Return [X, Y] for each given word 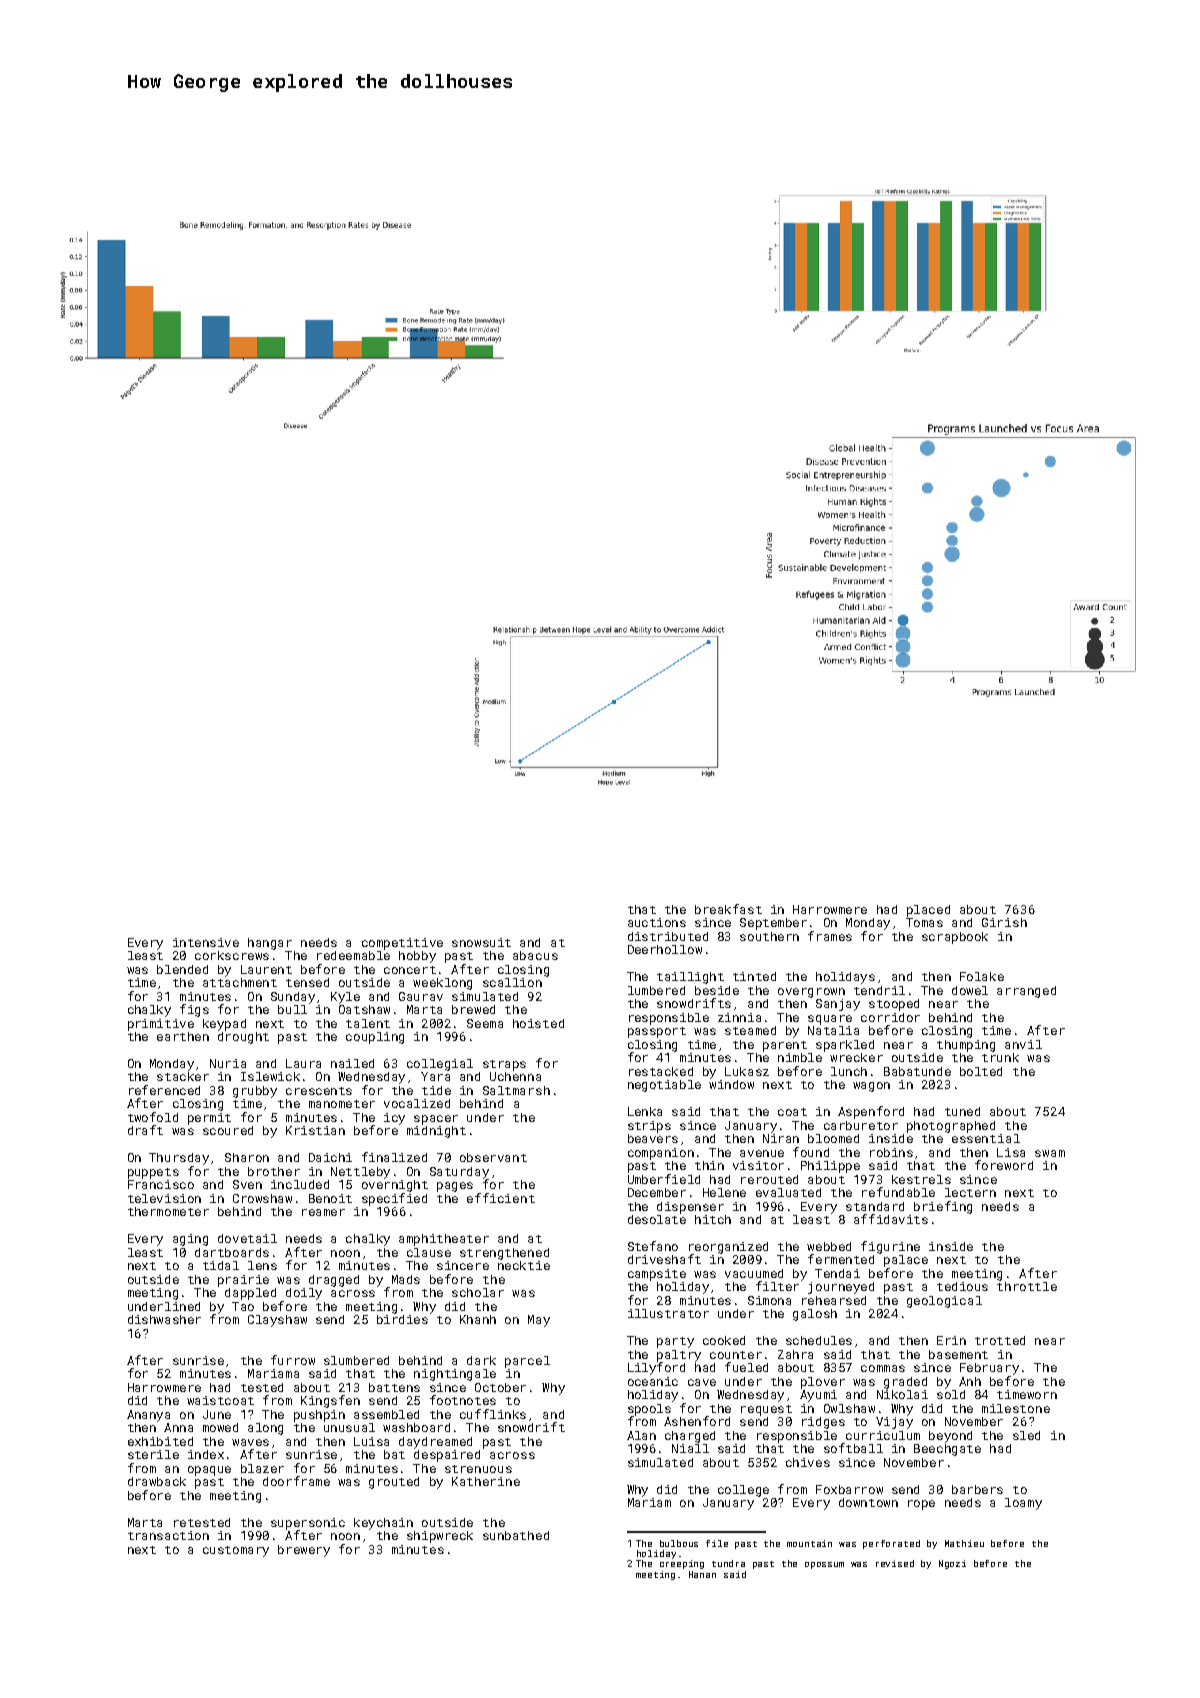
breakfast [728, 909]
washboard [416, 1427]
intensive [206, 942]
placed [928, 911]
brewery [304, 1551]
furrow [293, 1360]
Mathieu [964, 1543]
